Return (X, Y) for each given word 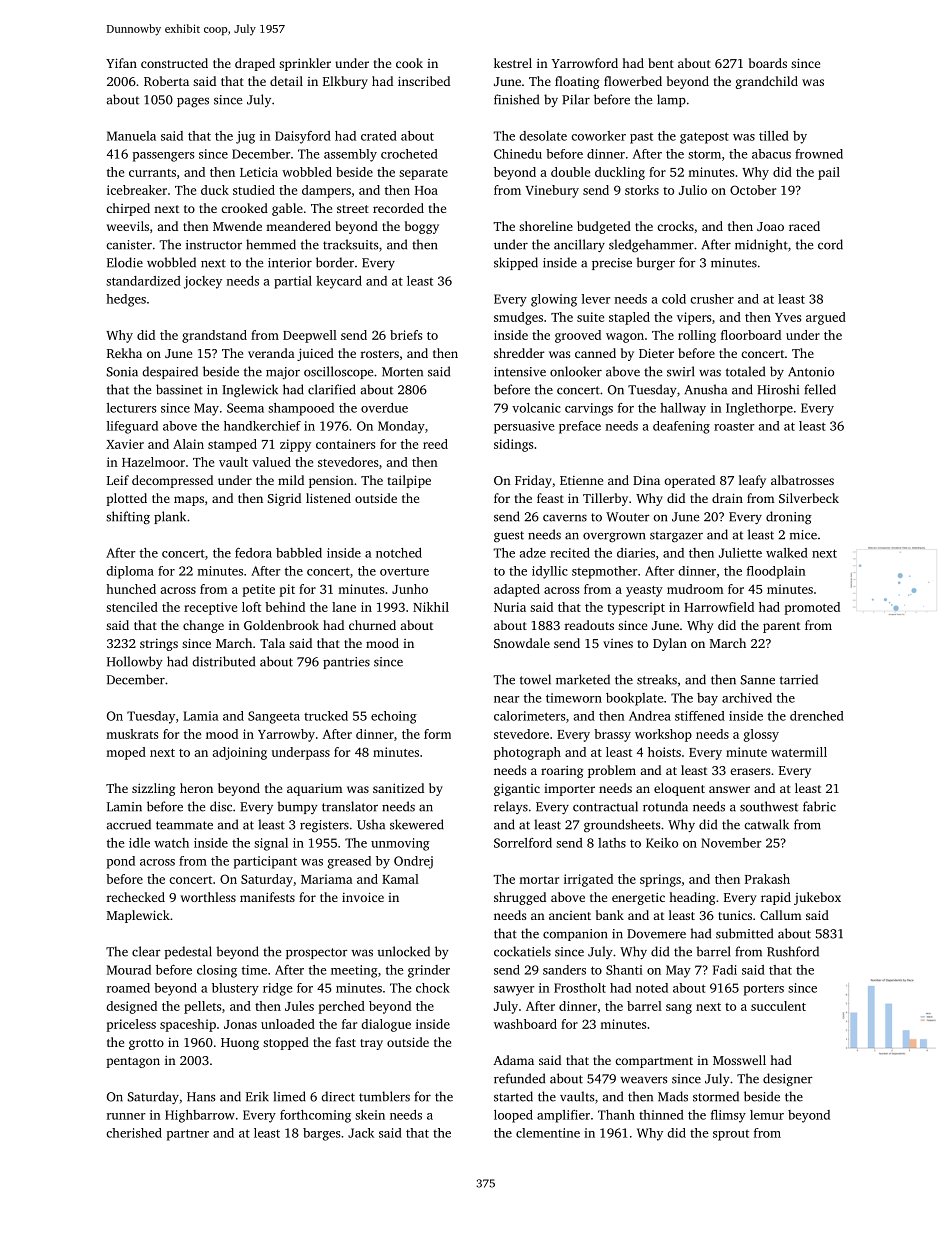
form (437, 734)
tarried (799, 679)
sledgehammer (651, 245)
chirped (128, 209)
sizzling (153, 789)
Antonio (811, 372)
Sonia (122, 372)
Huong (240, 1044)
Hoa (426, 190)
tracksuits (351, 244)
